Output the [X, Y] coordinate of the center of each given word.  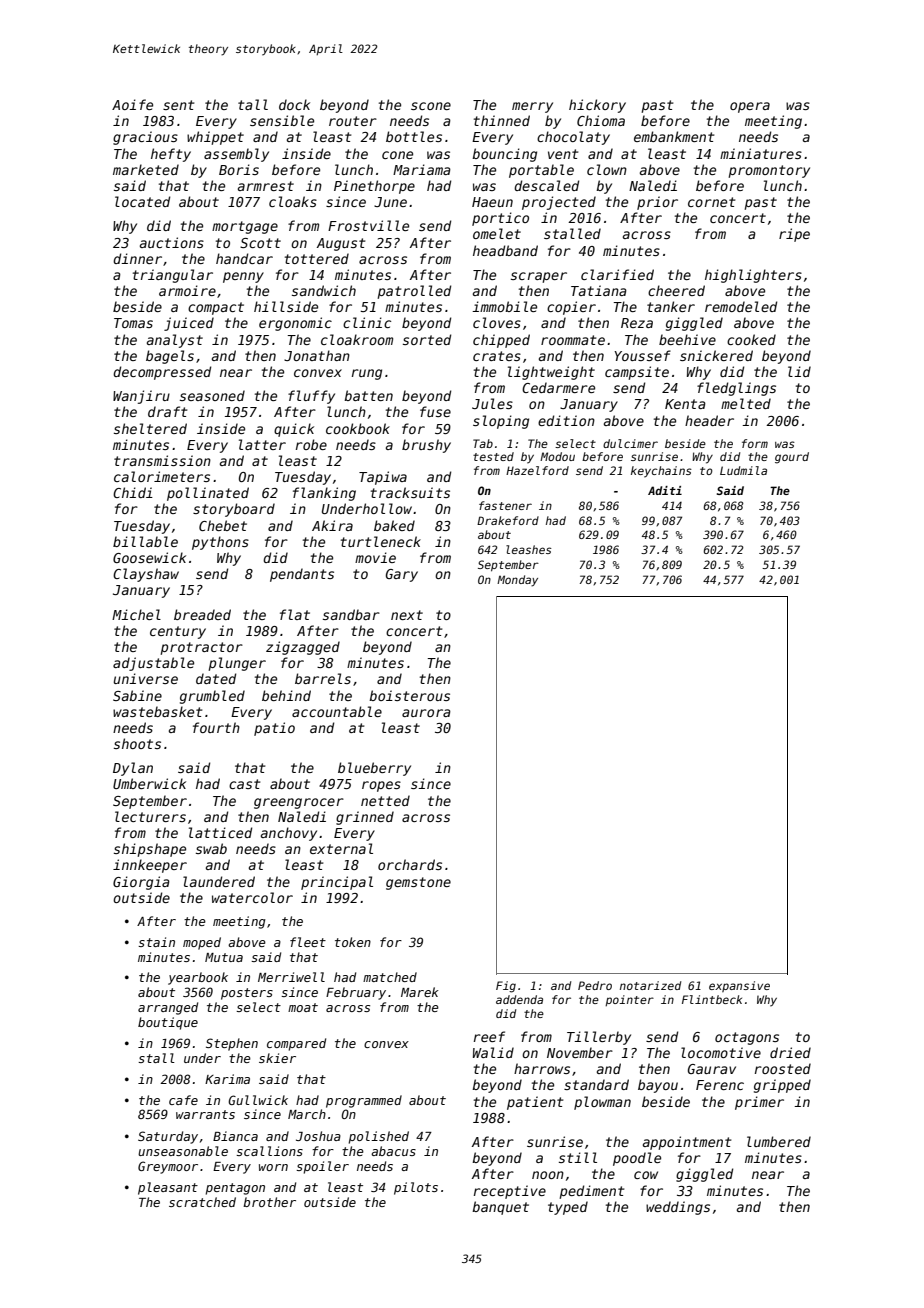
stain [156, 942]
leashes [529, 549]
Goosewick [149, 557]
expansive [739, 986]
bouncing [504, 155]
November [580, 1052]
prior [657, 203]
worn [273, 1167]
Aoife [132, 104]
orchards [410, 864]
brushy [426, 446]
